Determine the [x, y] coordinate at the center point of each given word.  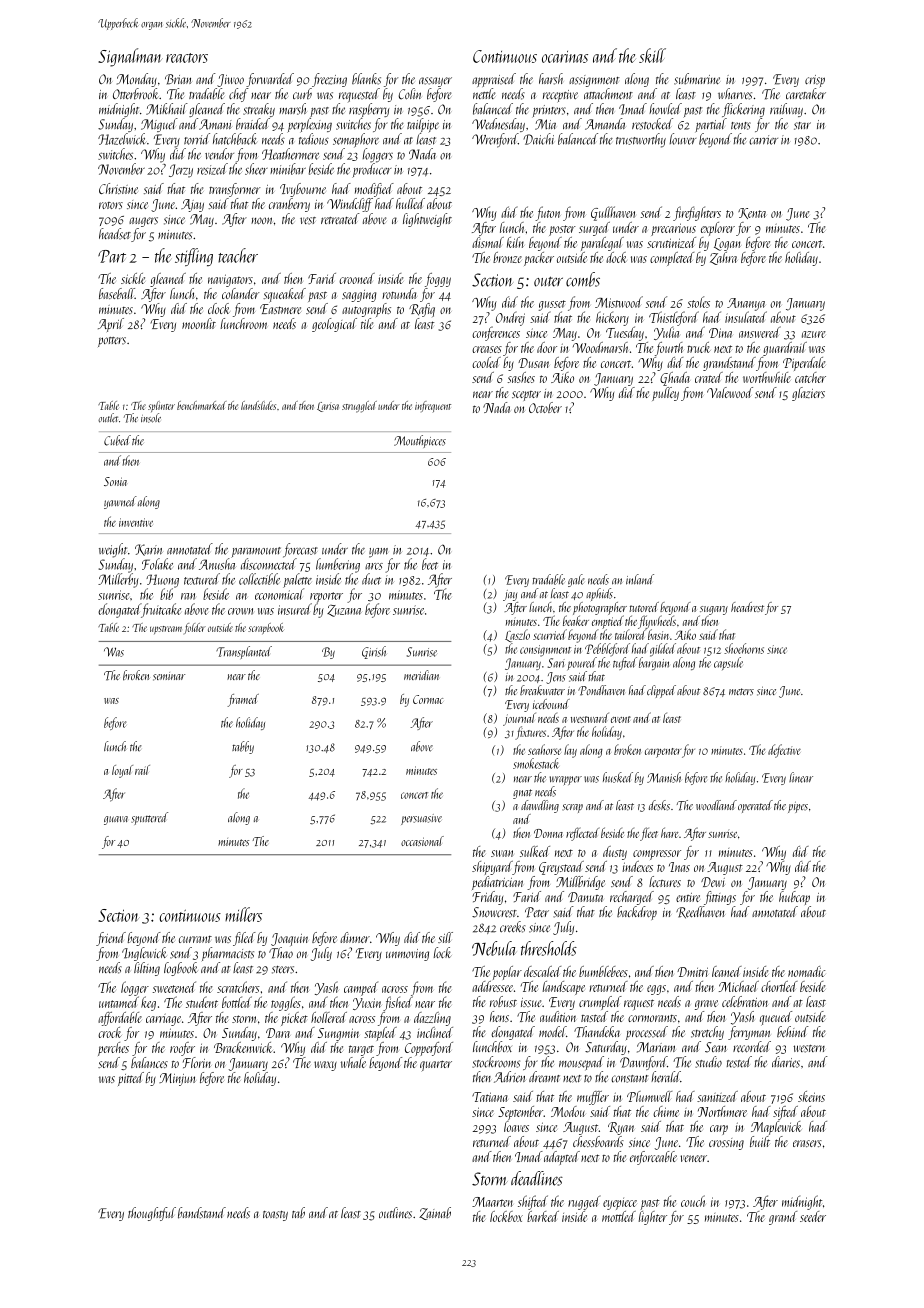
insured [295, 609]
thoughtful [152, 1214]
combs [583, 279]
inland [640, 579]
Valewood [730, 392]
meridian [421, 675]
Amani [215, 124]
